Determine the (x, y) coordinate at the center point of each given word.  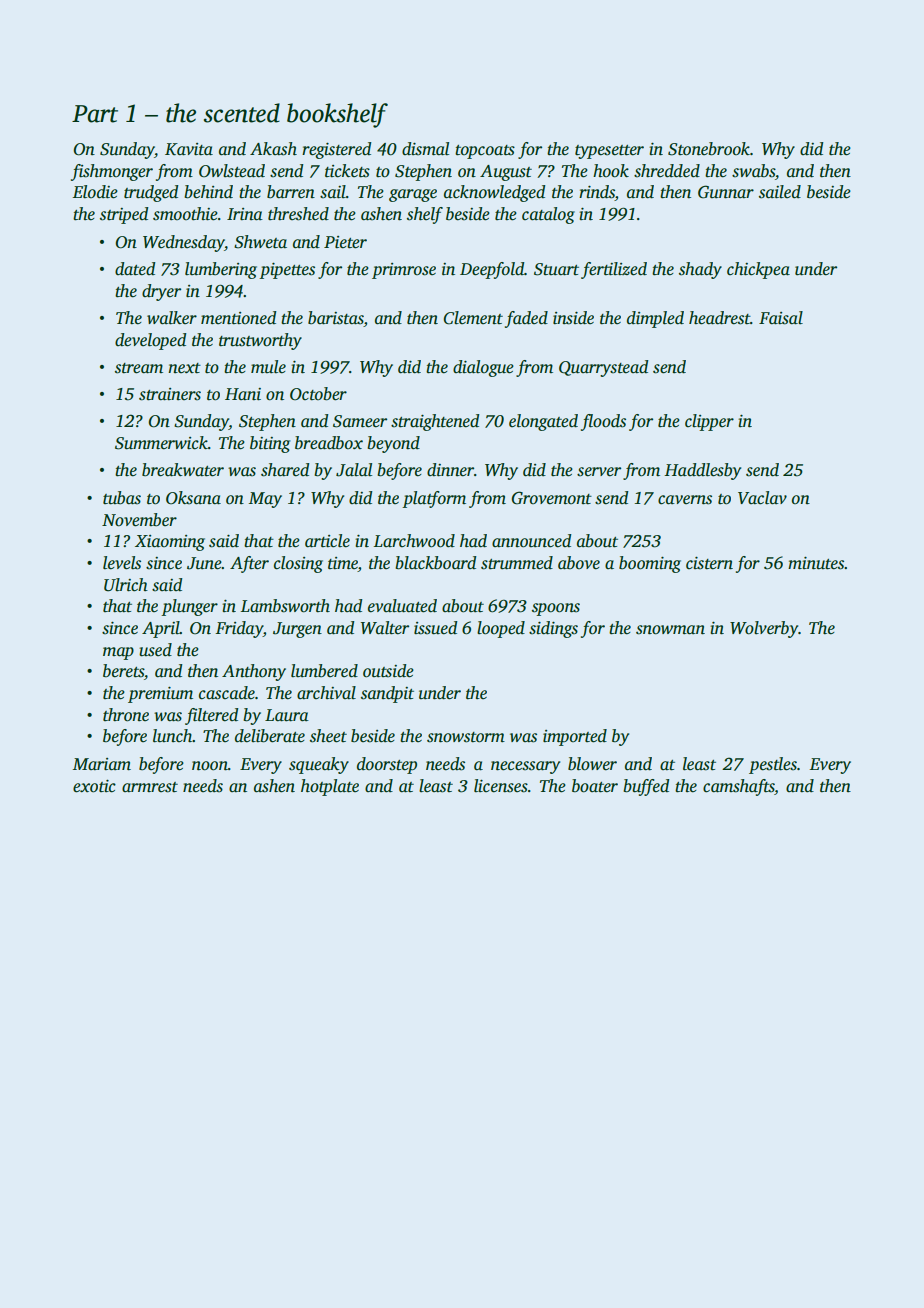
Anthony (254, 672)
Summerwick (161, 443)
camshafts (739, 787)
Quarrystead (603, 368)
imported (575, 737)
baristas (336, 319)
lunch (173, 736)
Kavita (189, 149)
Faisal (781, 318)
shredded (667, 171)
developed (150, 341)
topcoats (485, 152)
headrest (719, 318)
